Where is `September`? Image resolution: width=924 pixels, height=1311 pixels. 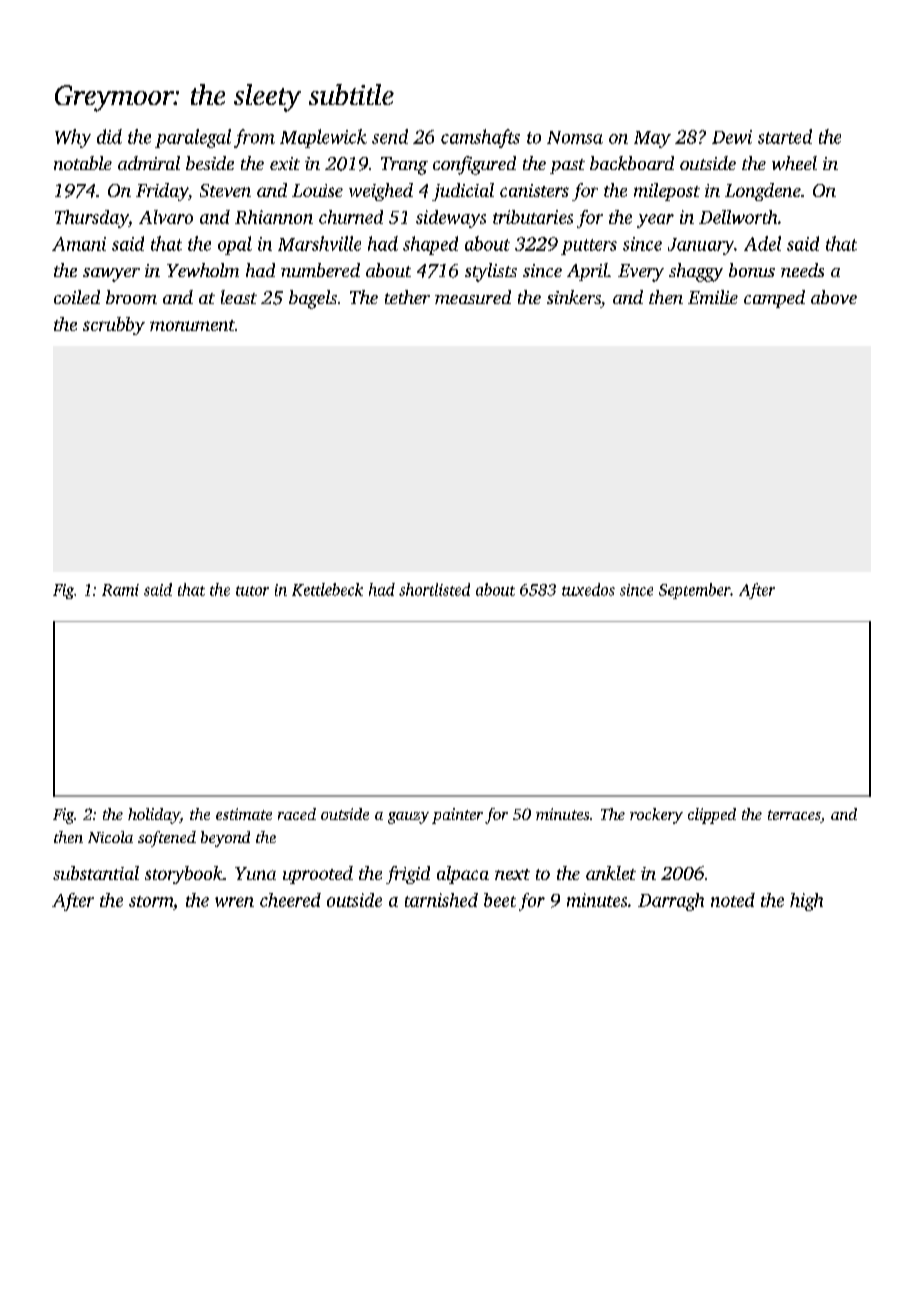
September is located at coordinates (695, 591).
